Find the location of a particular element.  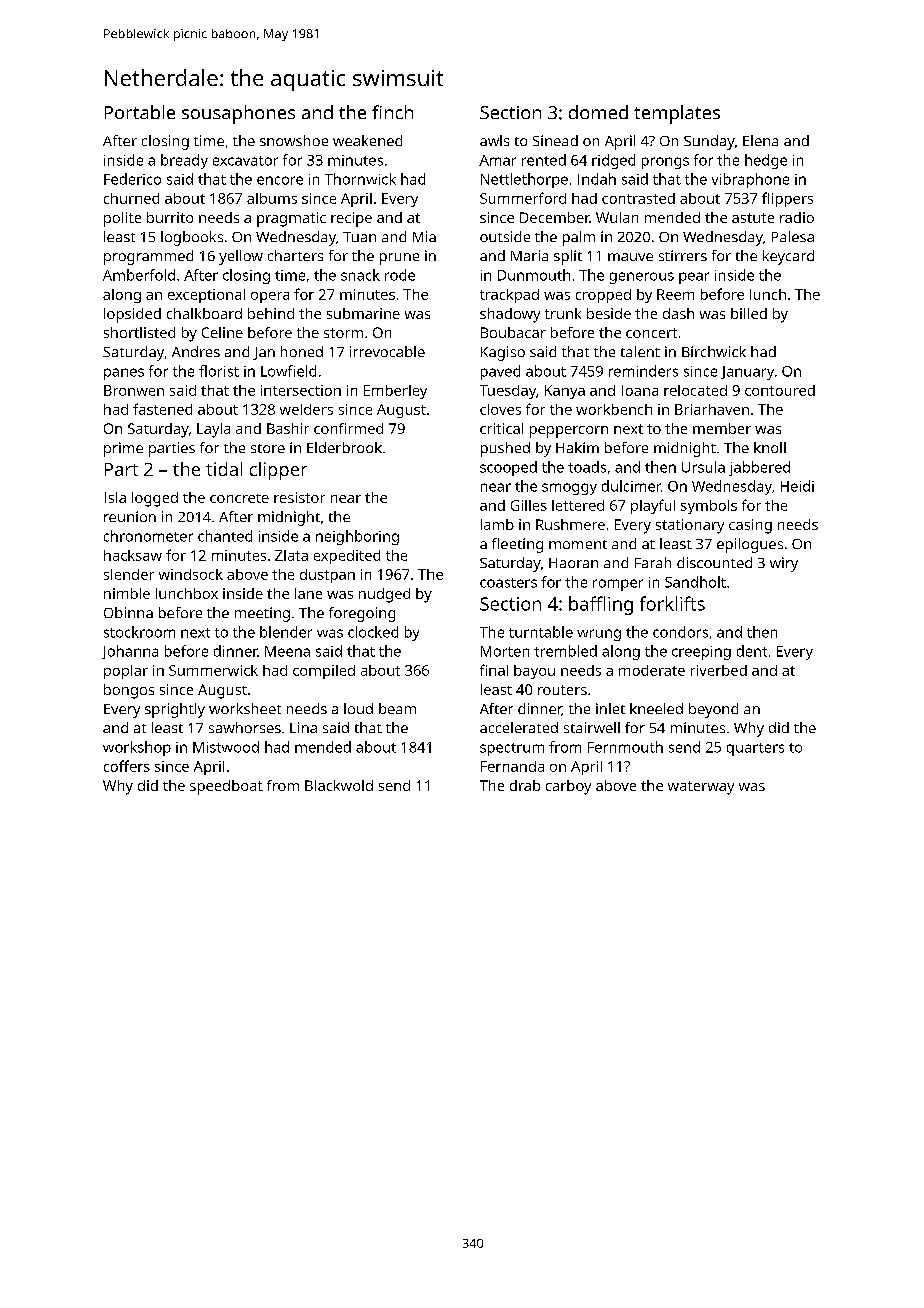

coffers is located at coordinates (127, 766).
